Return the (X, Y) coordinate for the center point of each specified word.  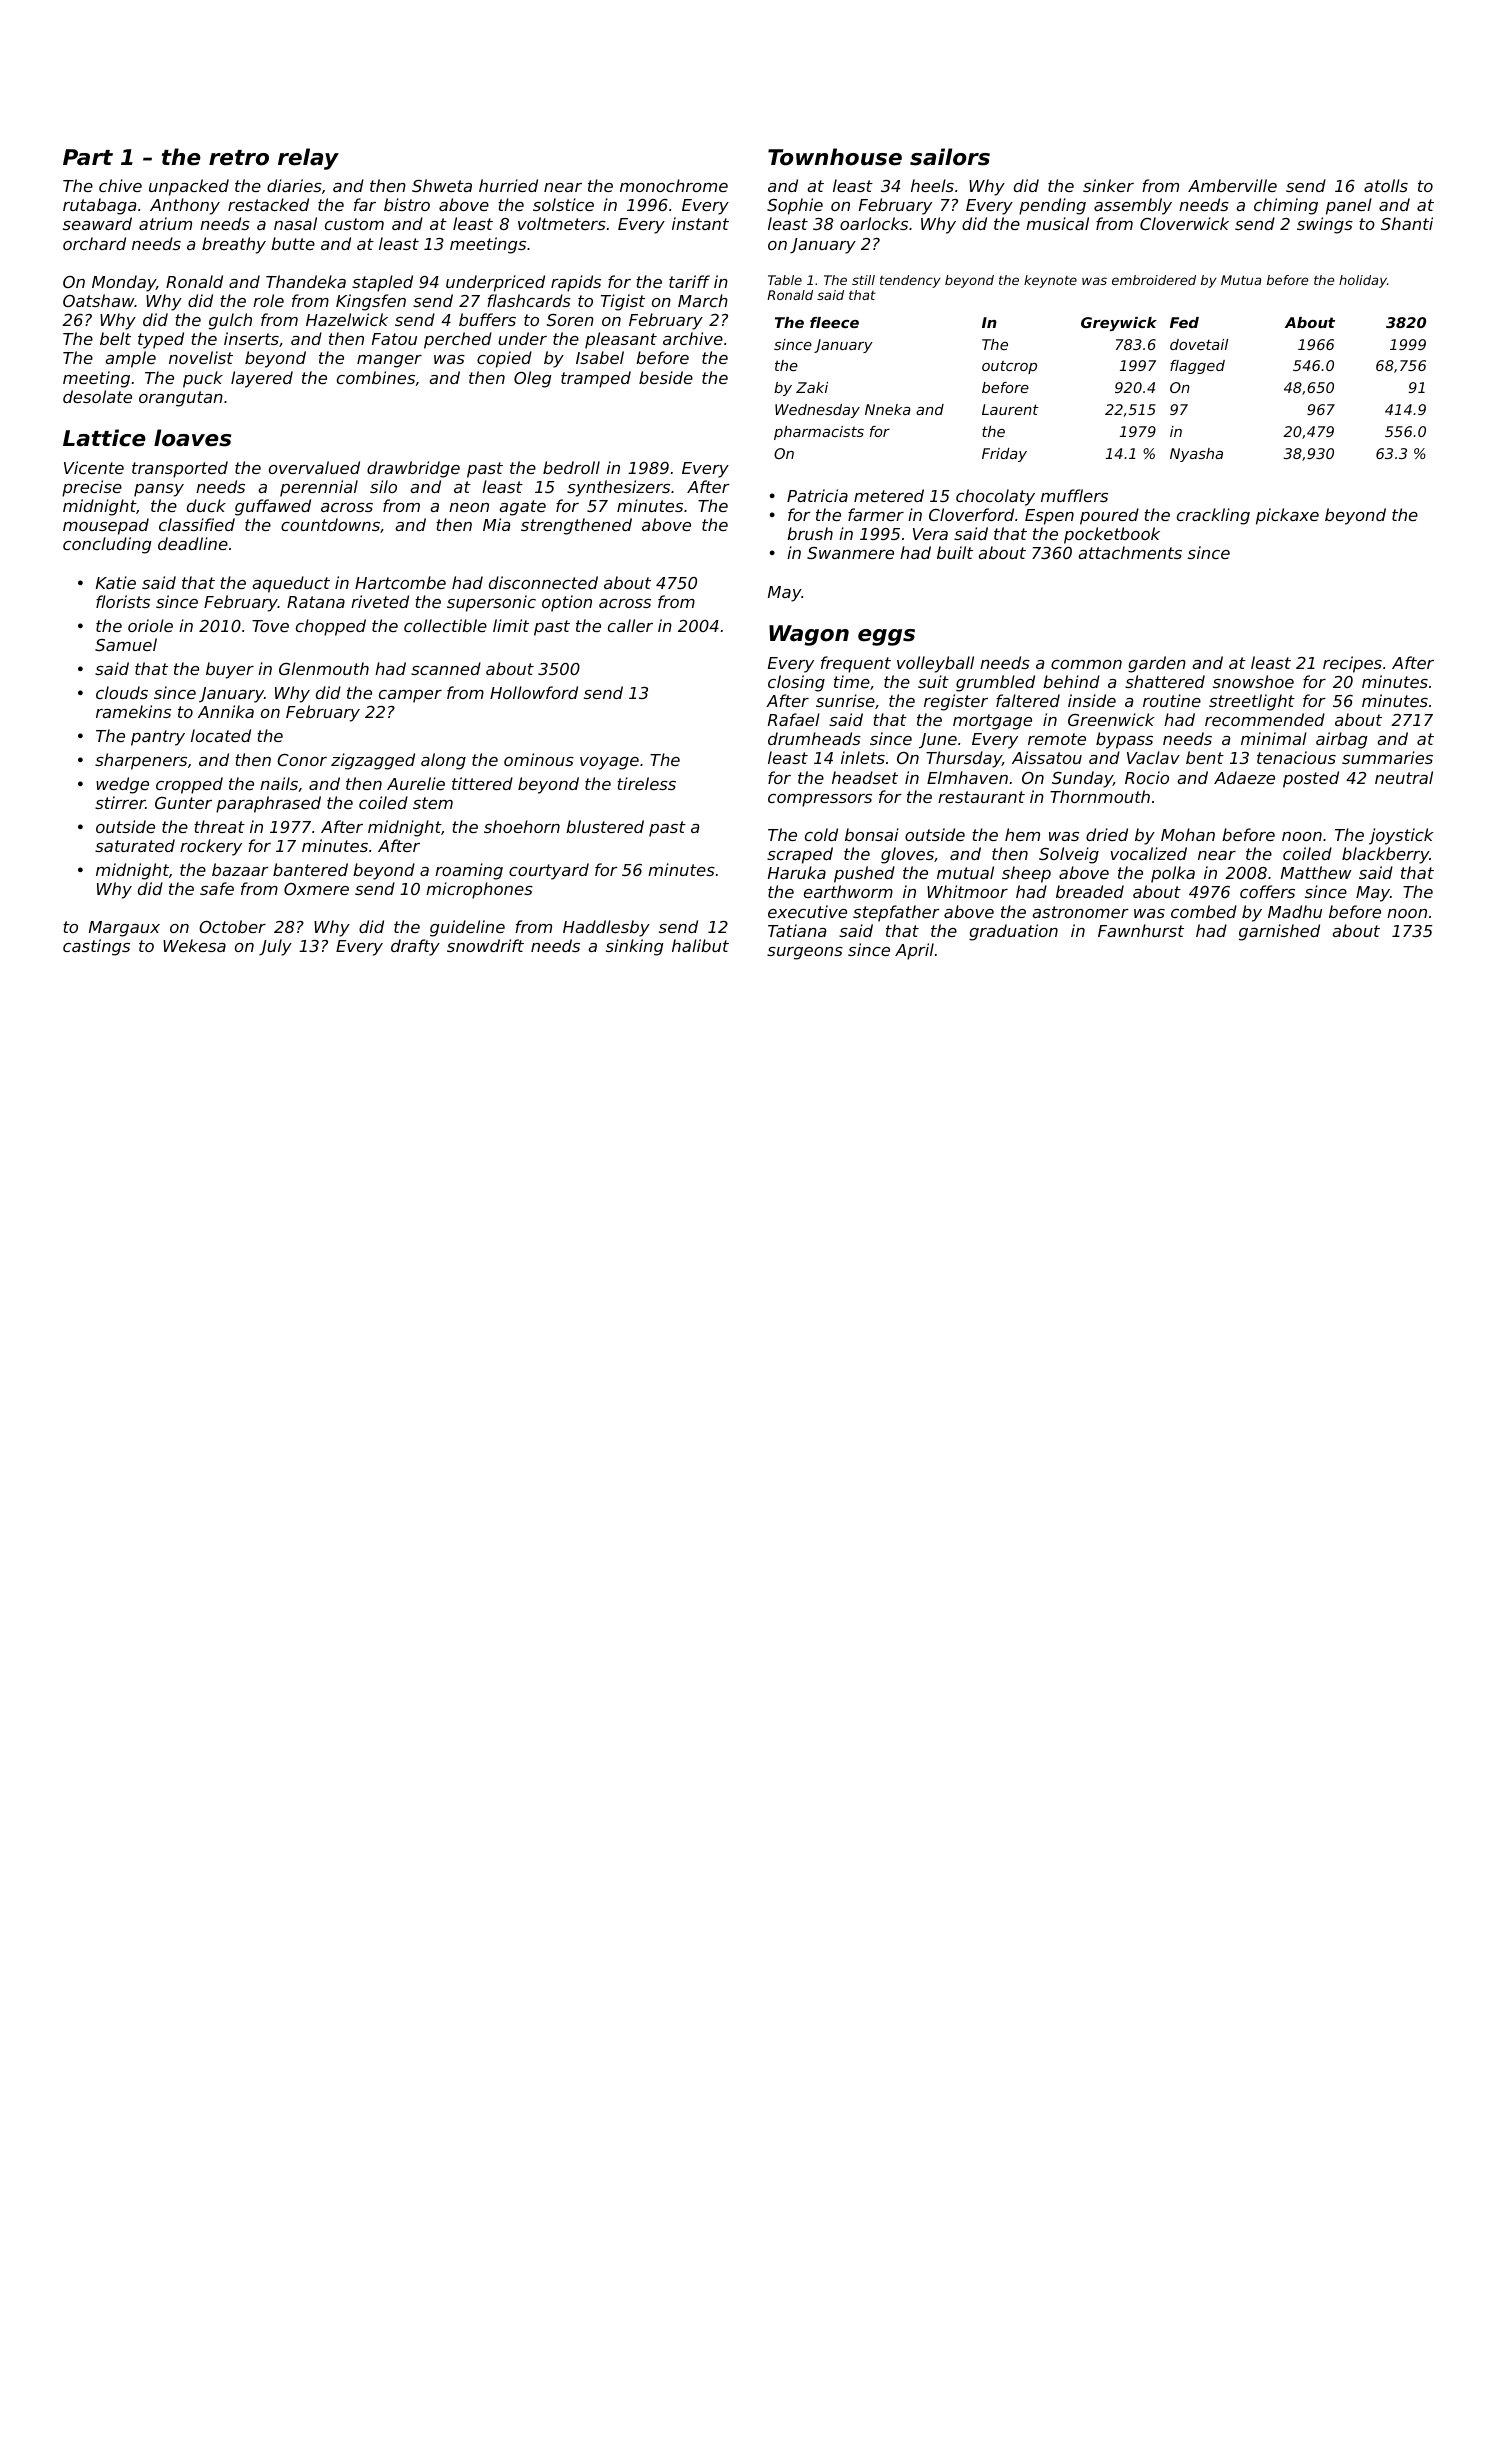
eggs (886, 637)
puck (203, 379)
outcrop (1009, 367)
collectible (445, 625)
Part (88, 157)
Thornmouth (1100, 796)
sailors (950, 157)
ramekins (133, 711)
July (275, 947)
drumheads (814, 738)
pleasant (621, 340)
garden (1157, 664)
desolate (97, 396)
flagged (1197, 367)
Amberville (1232, 185)
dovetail (1199, 344)
